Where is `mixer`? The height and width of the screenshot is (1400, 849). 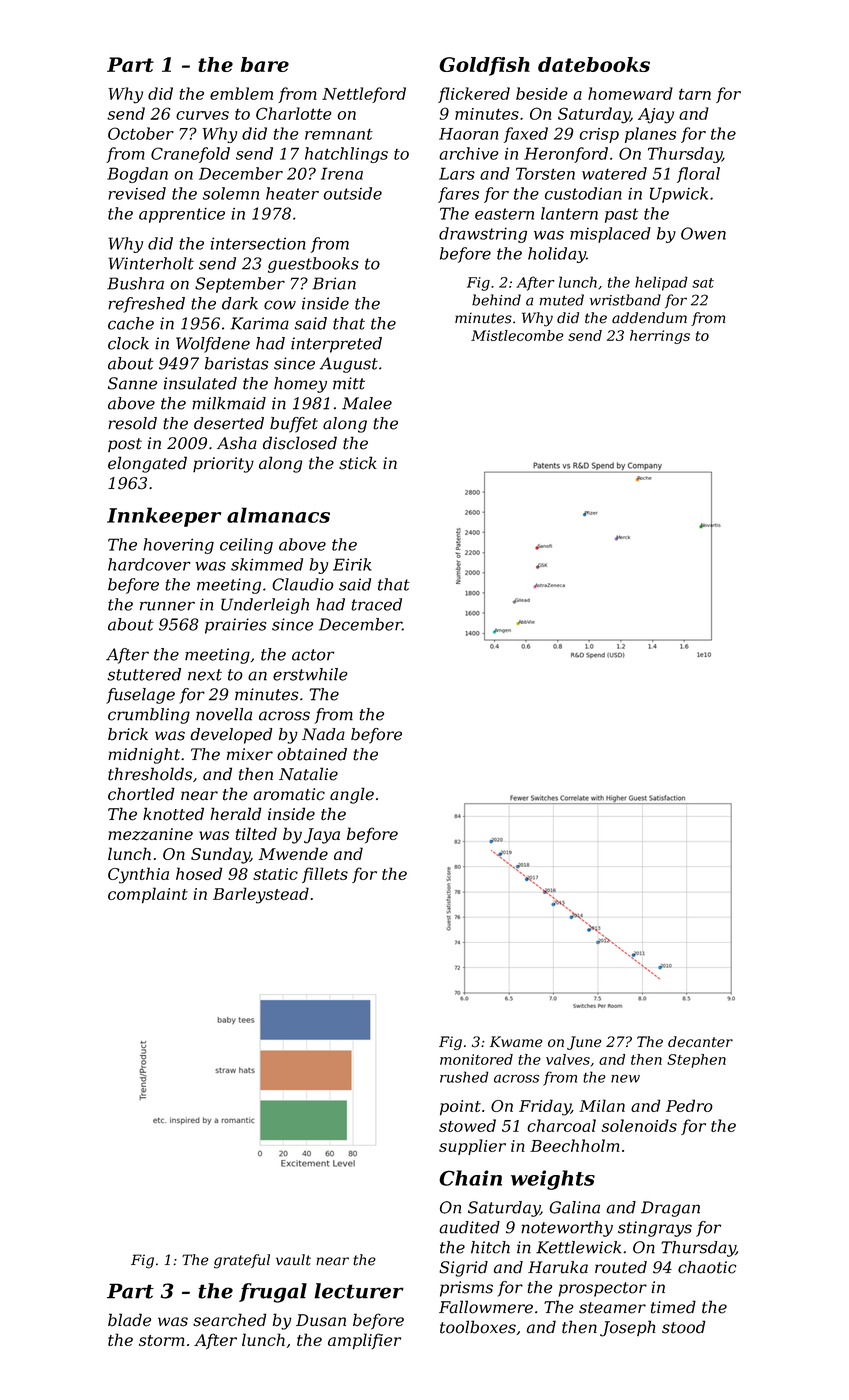
mixer is located at coordinates (250, 754).
